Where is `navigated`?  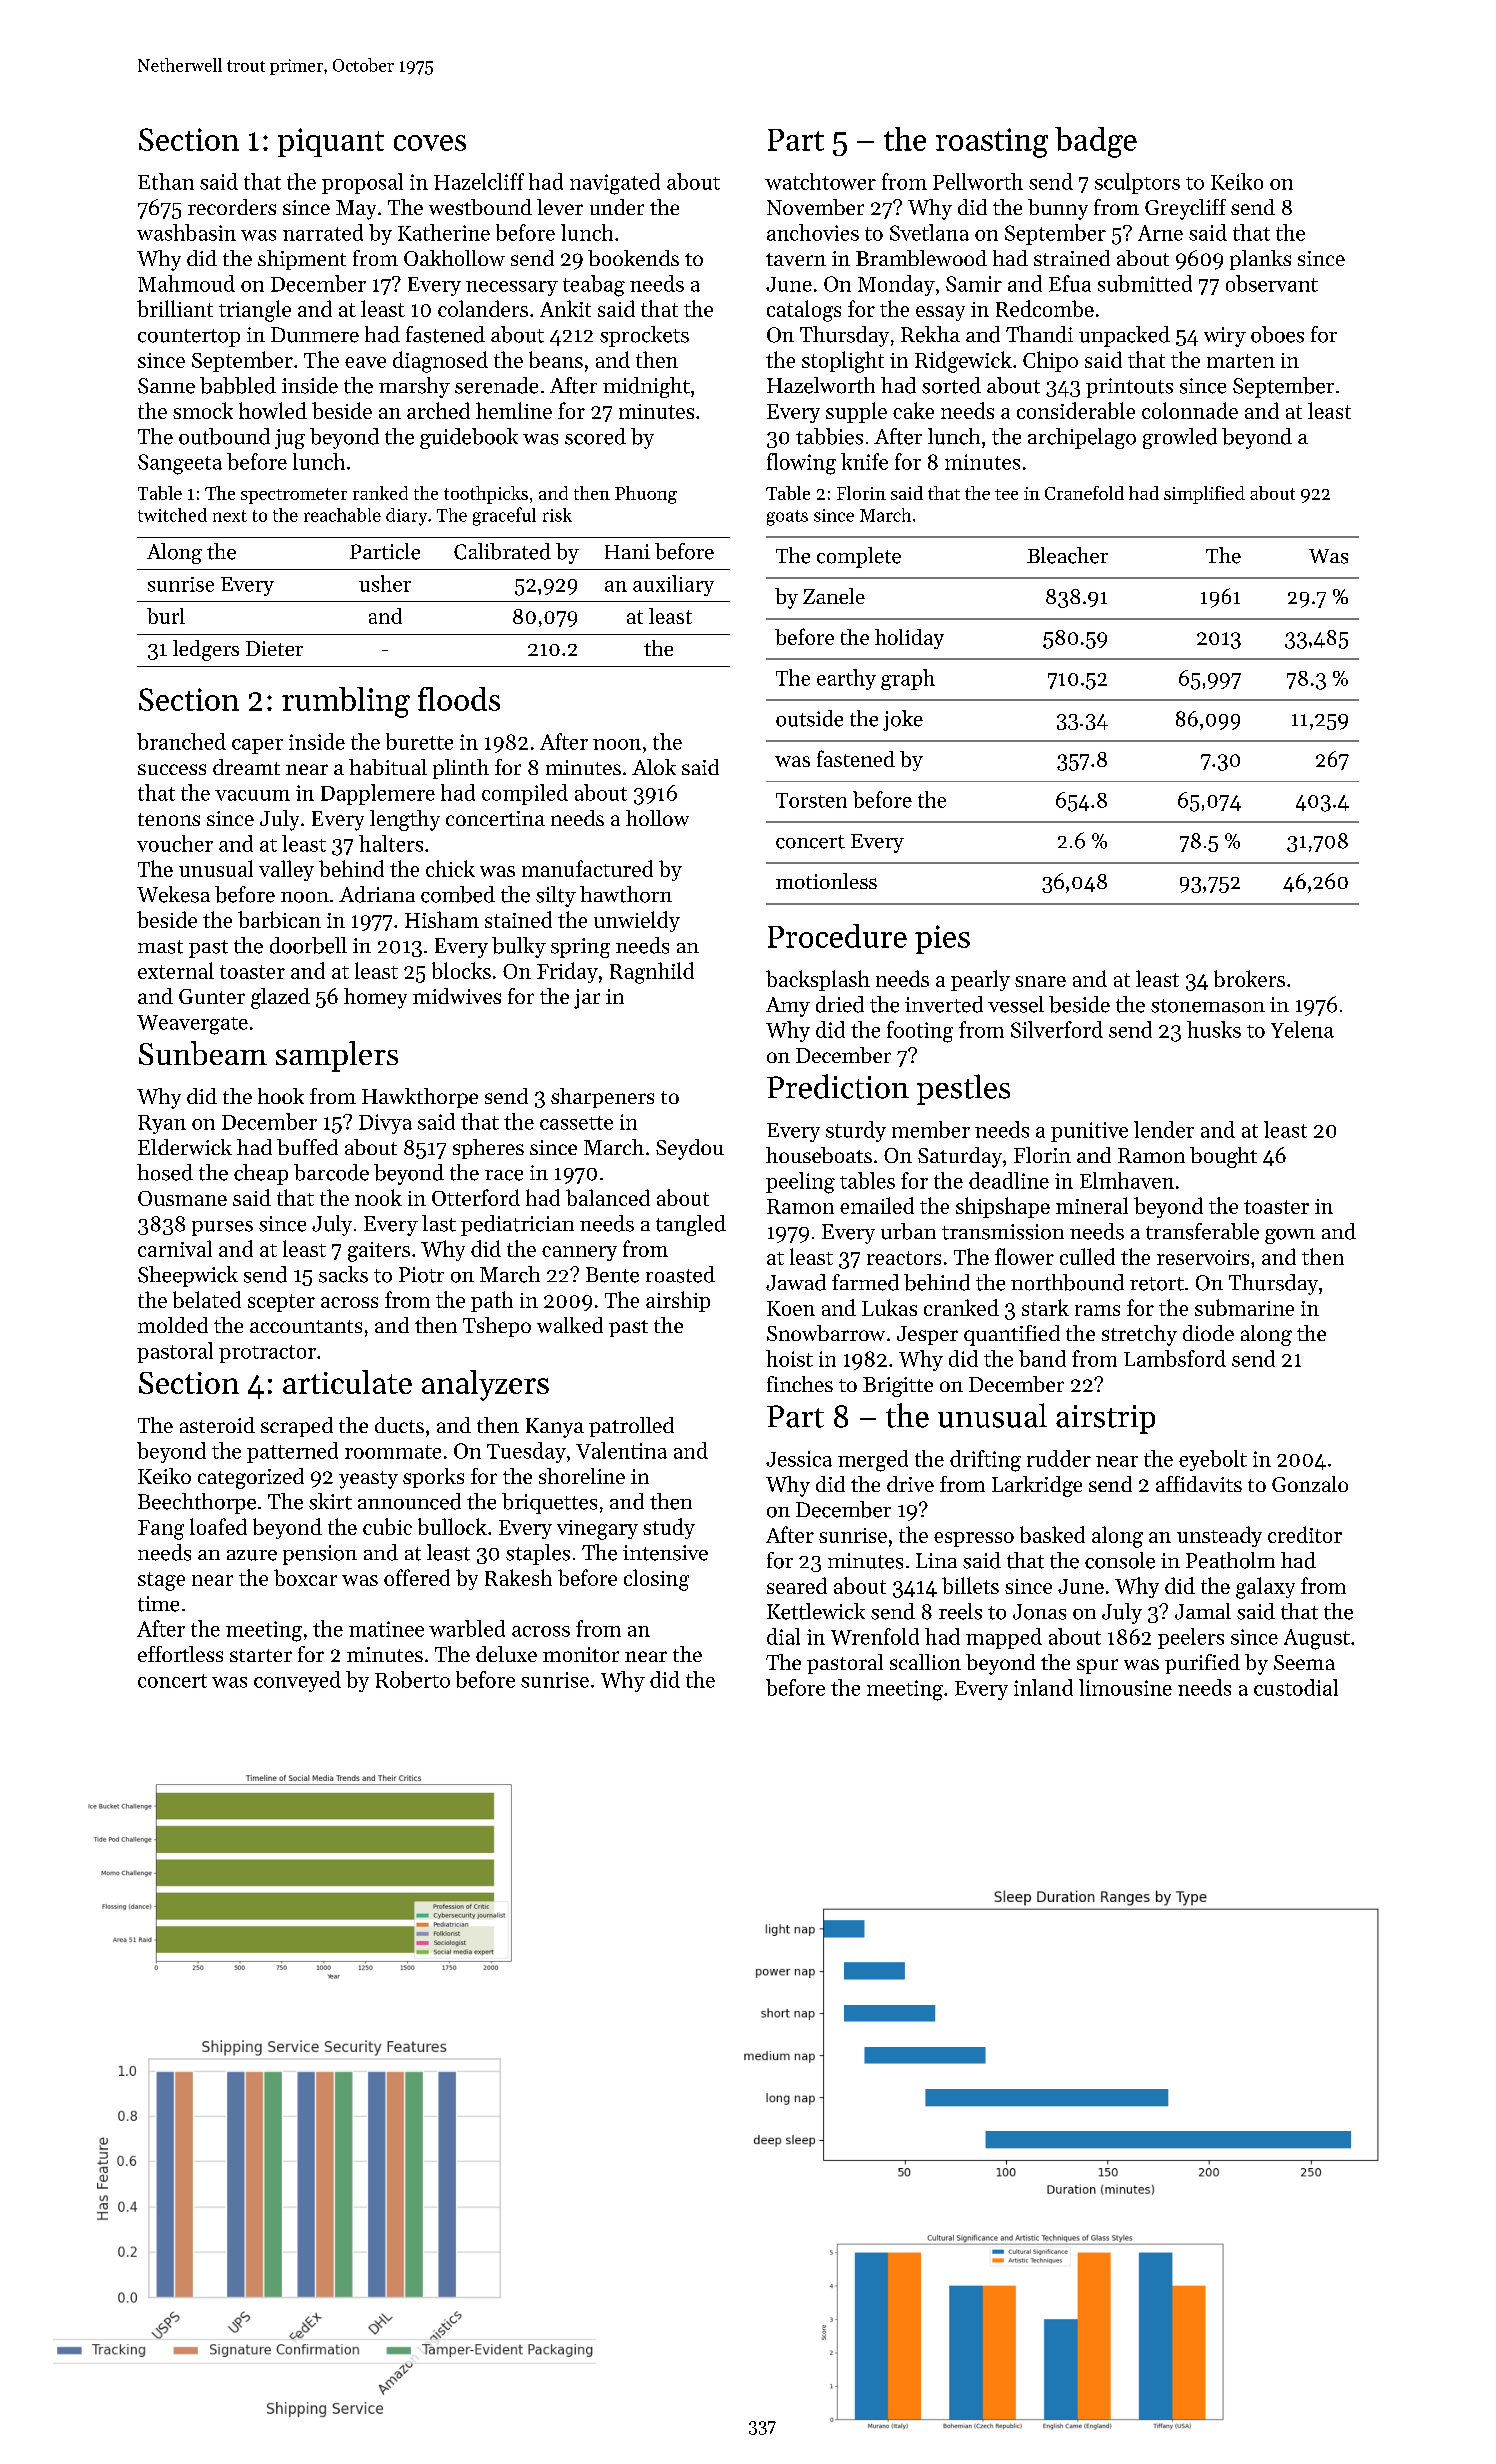 navigated is located at coordinates (615, 184).
